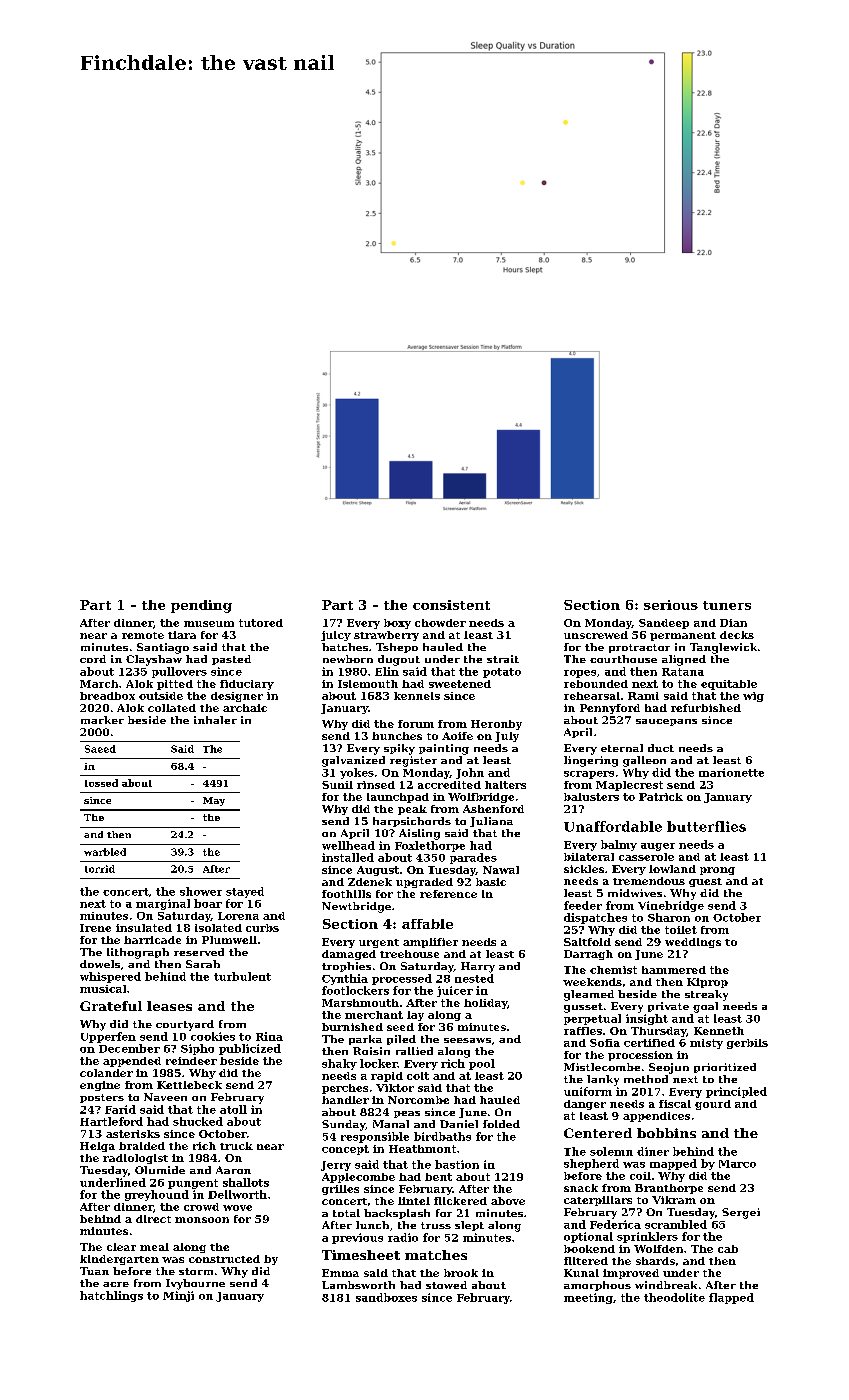 The height and width of the page is (1400, 849). Describe the element at coordinates (111, 1121) in the page. I see `Hartleford` at that location.
